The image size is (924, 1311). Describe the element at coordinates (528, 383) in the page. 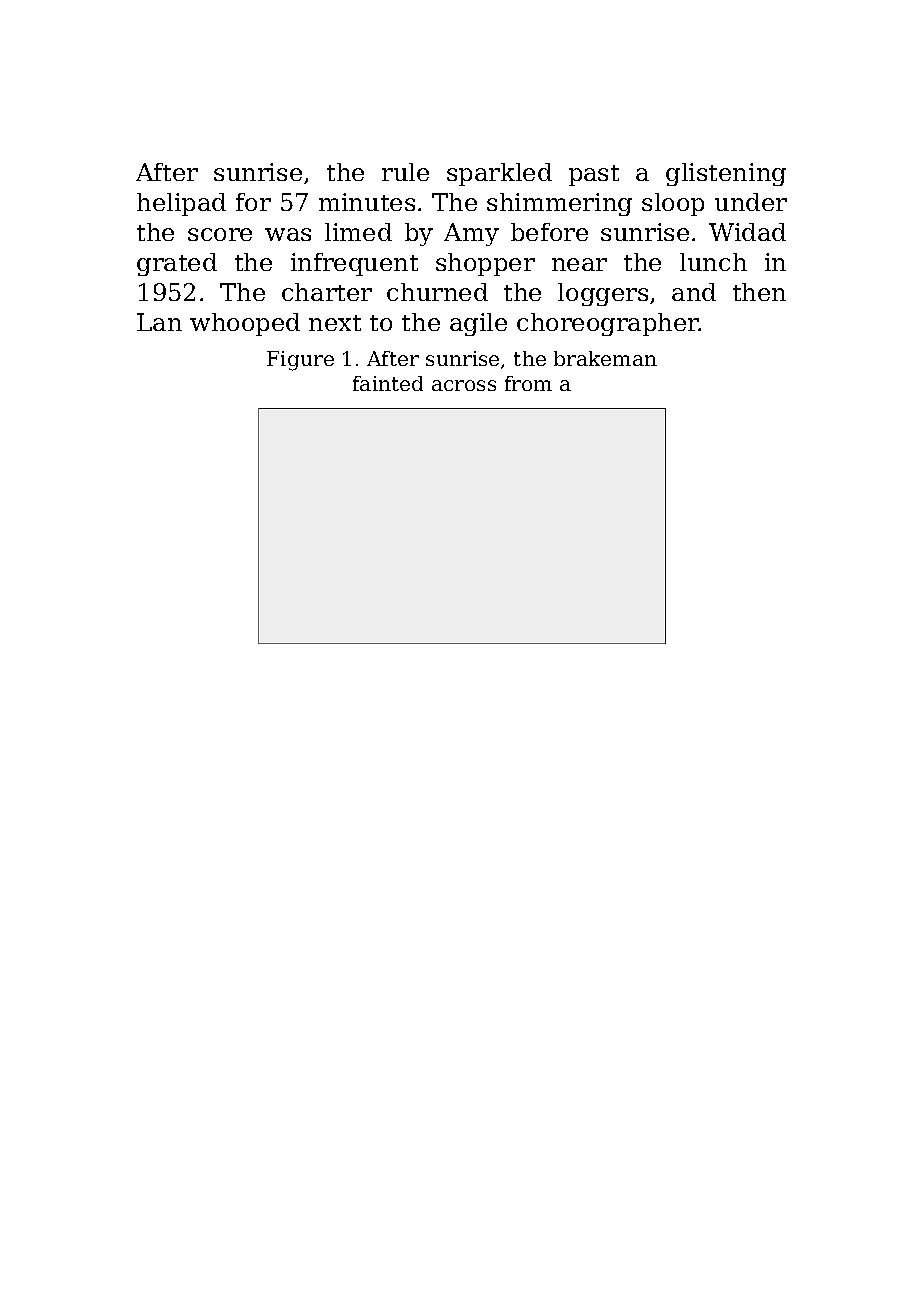

I see `from` at that location.
